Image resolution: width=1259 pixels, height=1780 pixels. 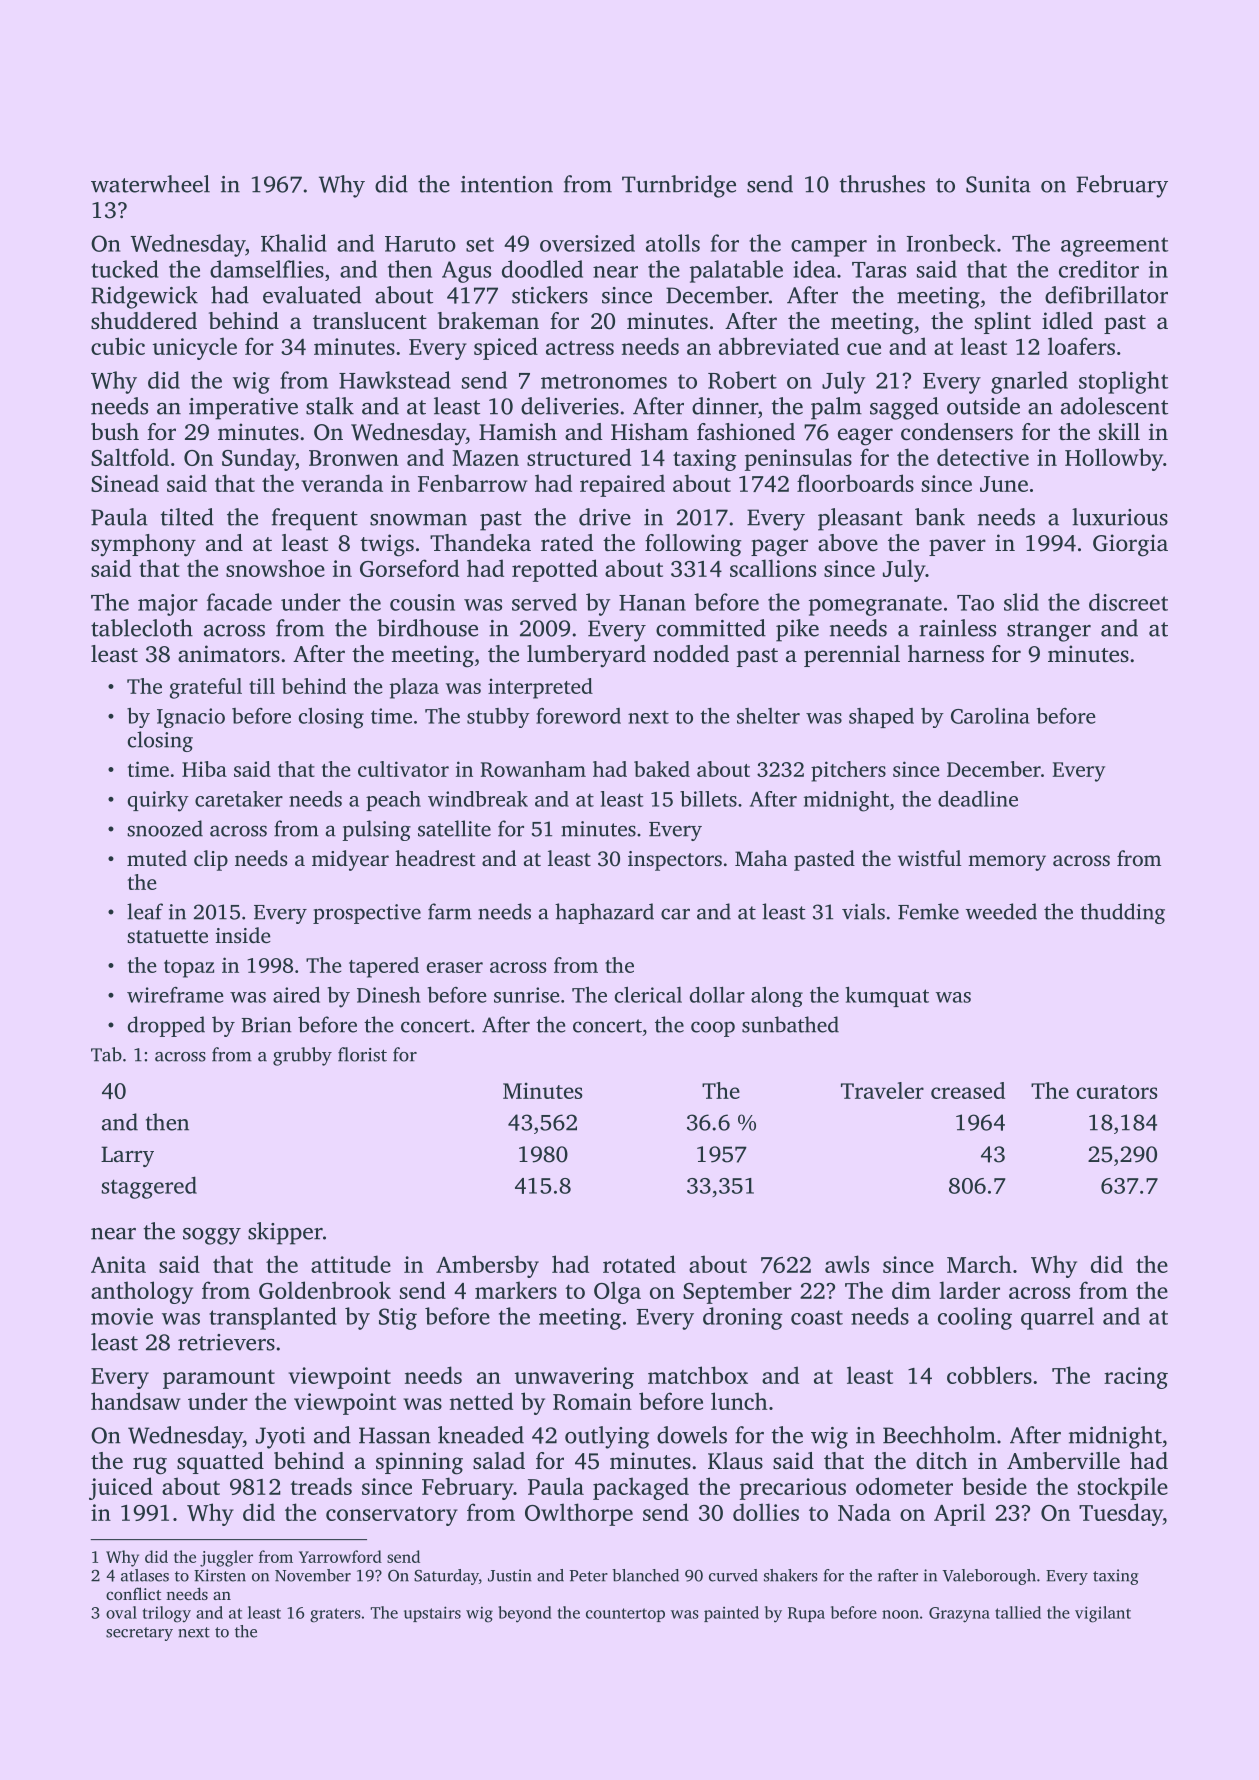 I want to click on deliveries, so click(x=570, y=406).
